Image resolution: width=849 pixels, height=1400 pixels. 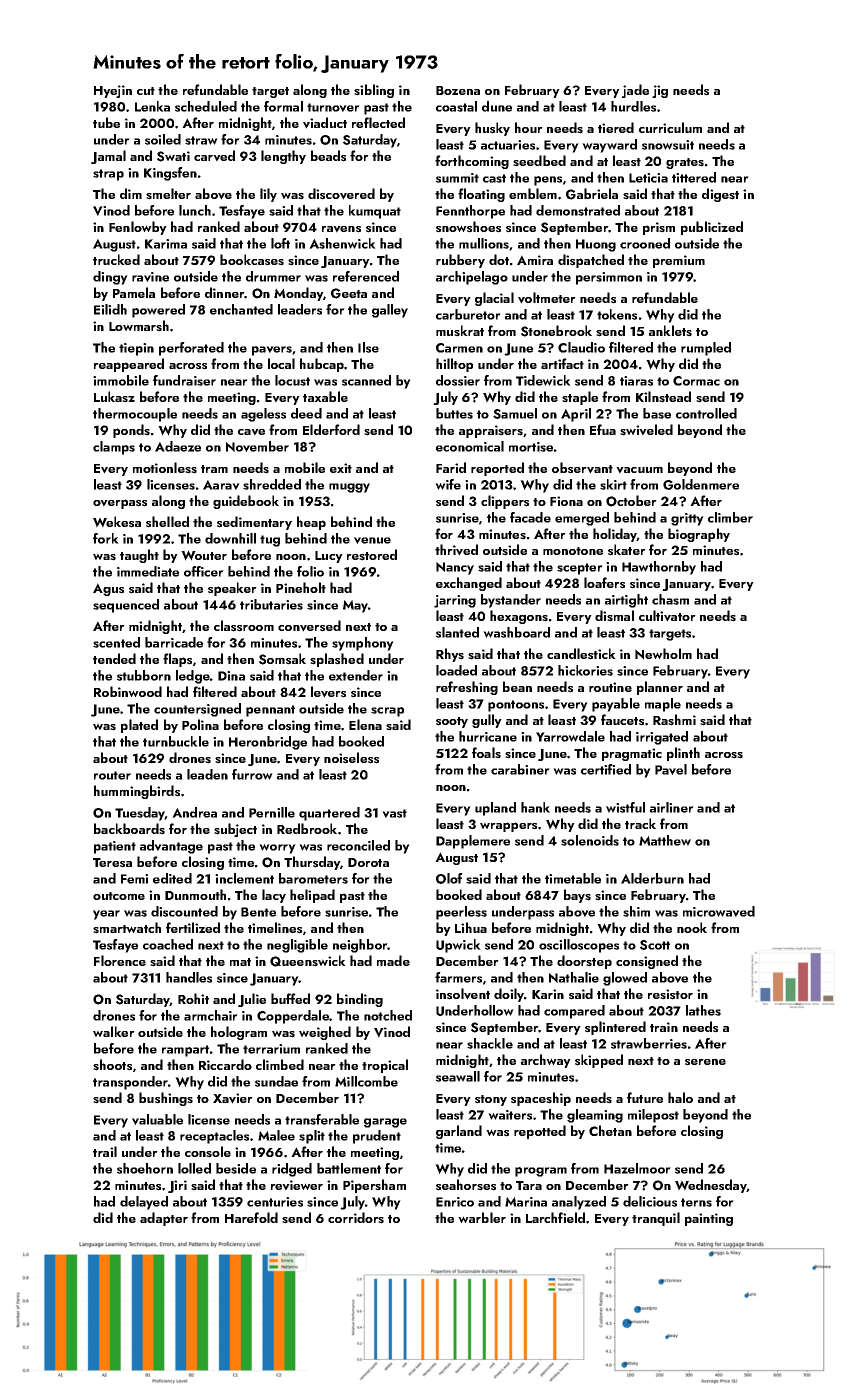 What do you see at coordinates (113, 91) in the image?
I see `Hyejin` at bounding box center [113, 91].
